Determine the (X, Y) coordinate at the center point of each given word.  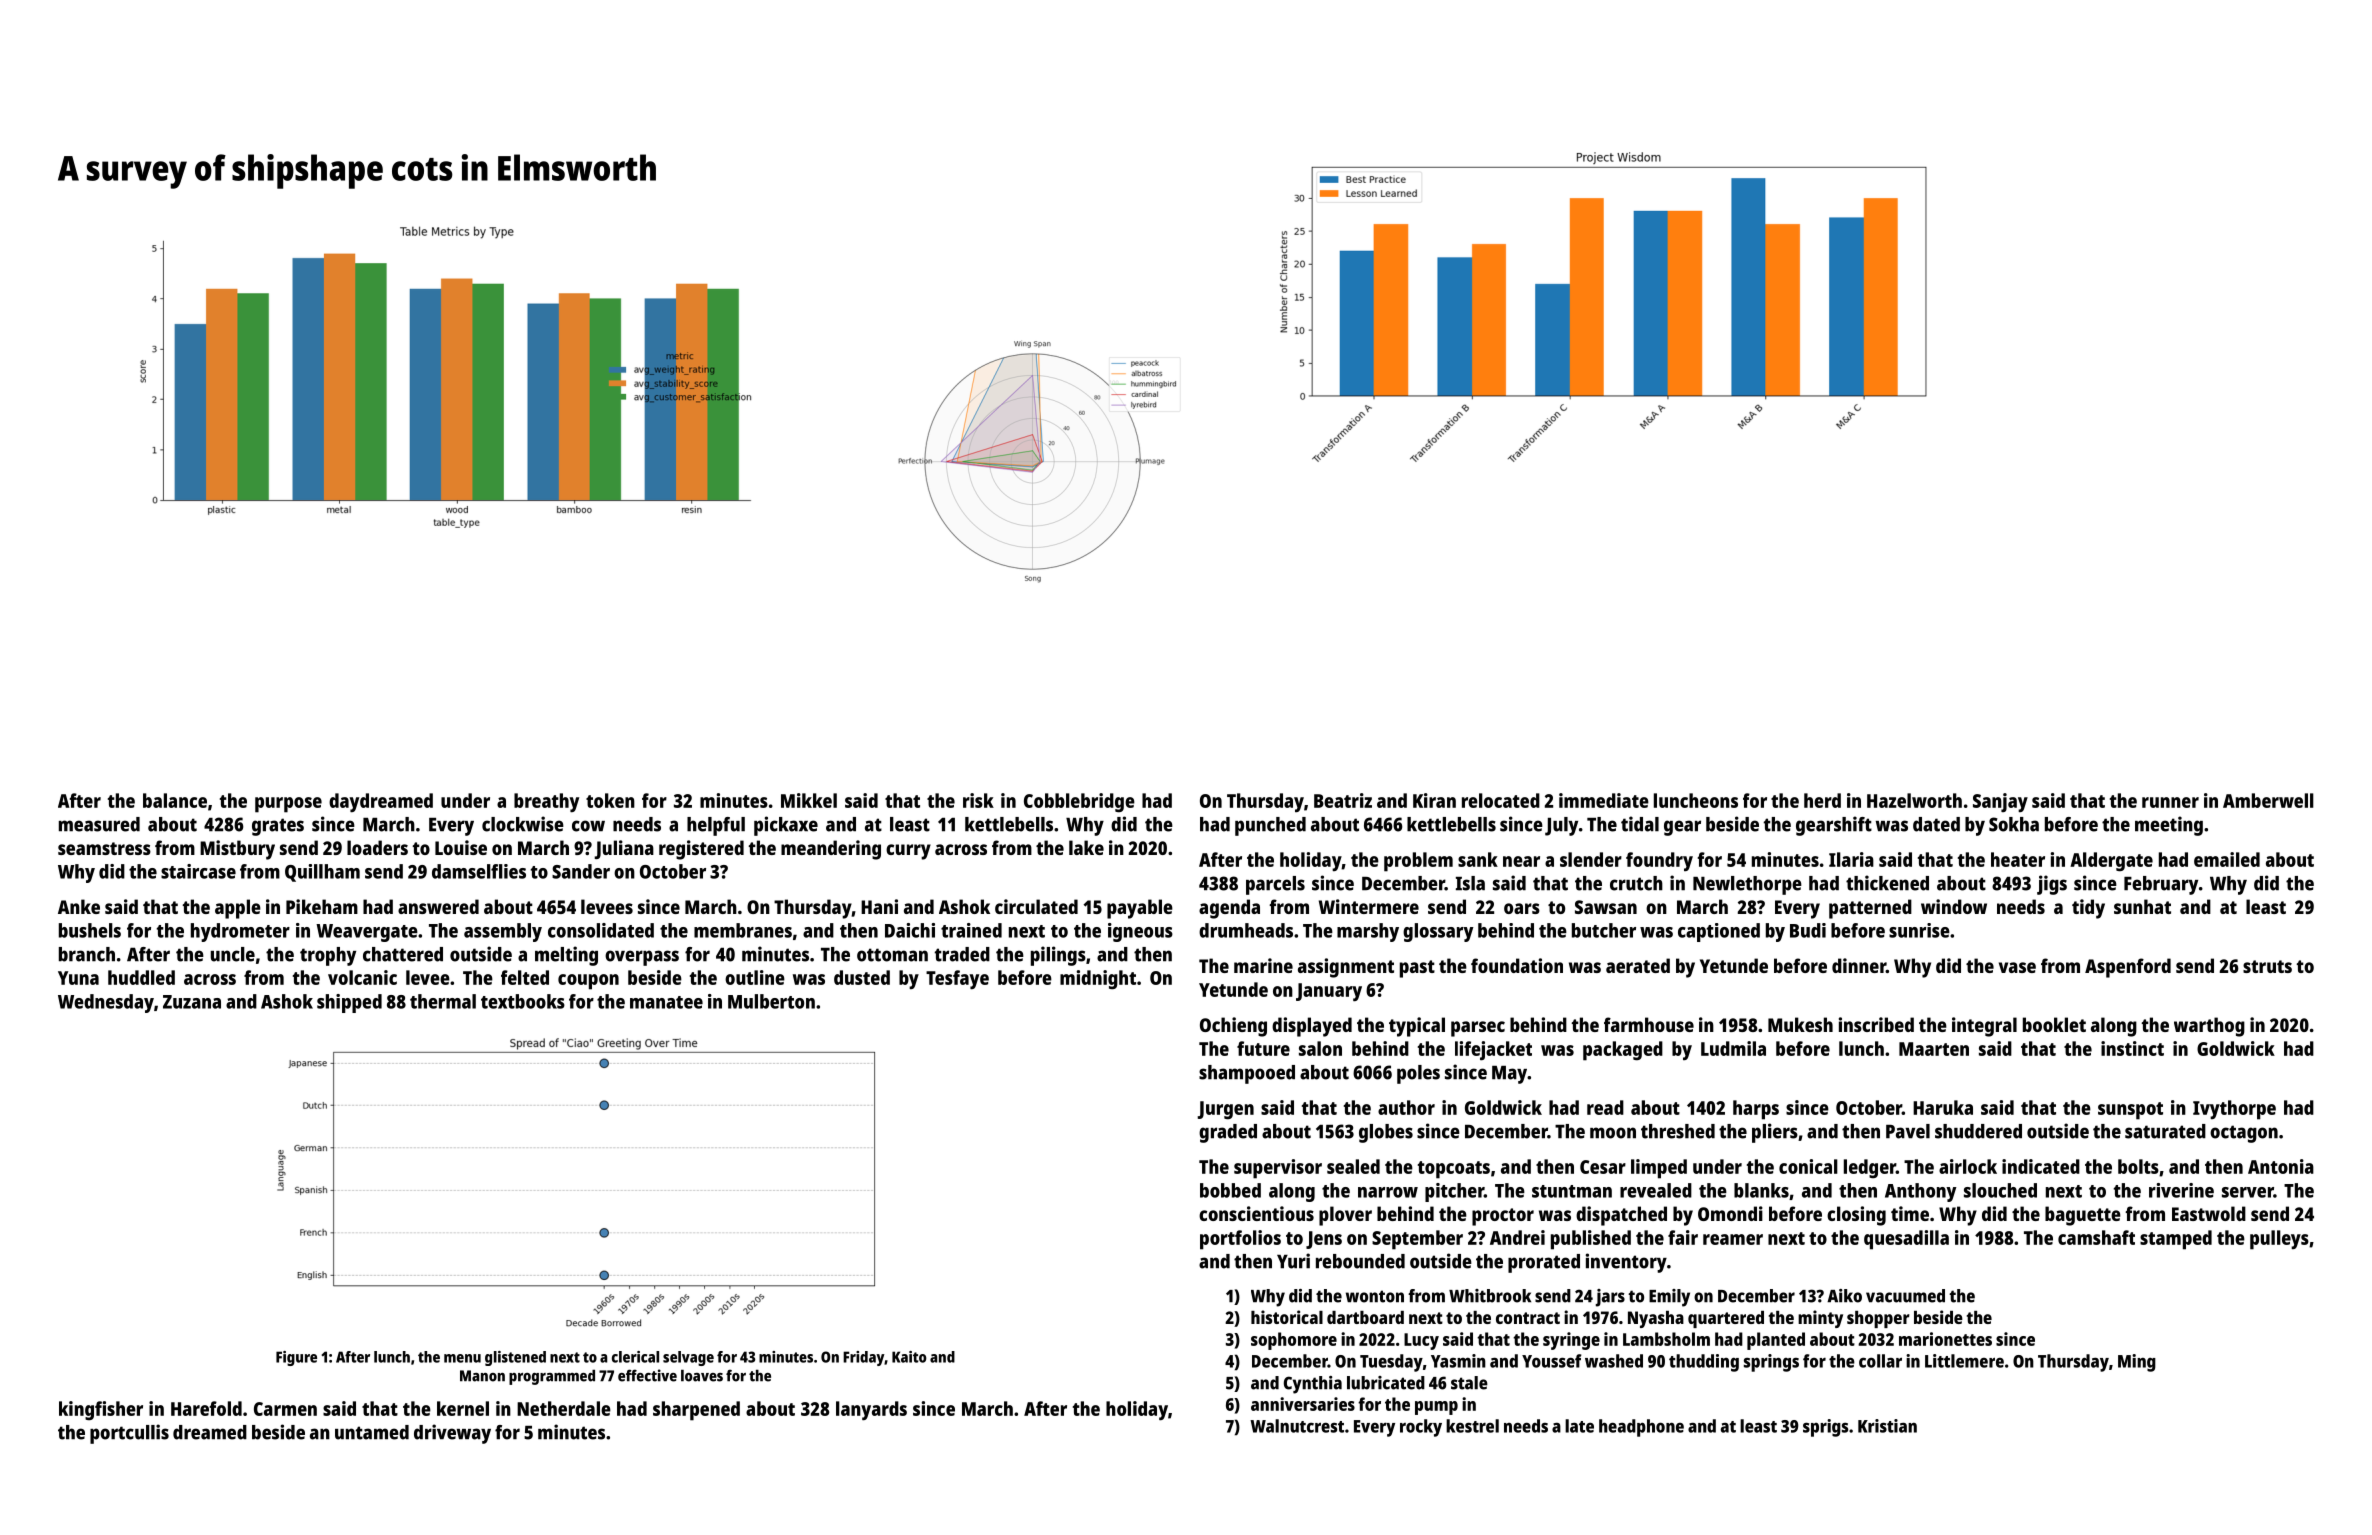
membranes (743, 930)
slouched (2000, 1190)
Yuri (1293, 1261)
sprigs (1825, 1428)
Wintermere (1369, 906)
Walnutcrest (1297, 1426)
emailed (2227, 859)
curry (908, 852)
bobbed (1230, 1190)
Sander (581, 871)
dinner (1859, 965)
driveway (452, 1434)
